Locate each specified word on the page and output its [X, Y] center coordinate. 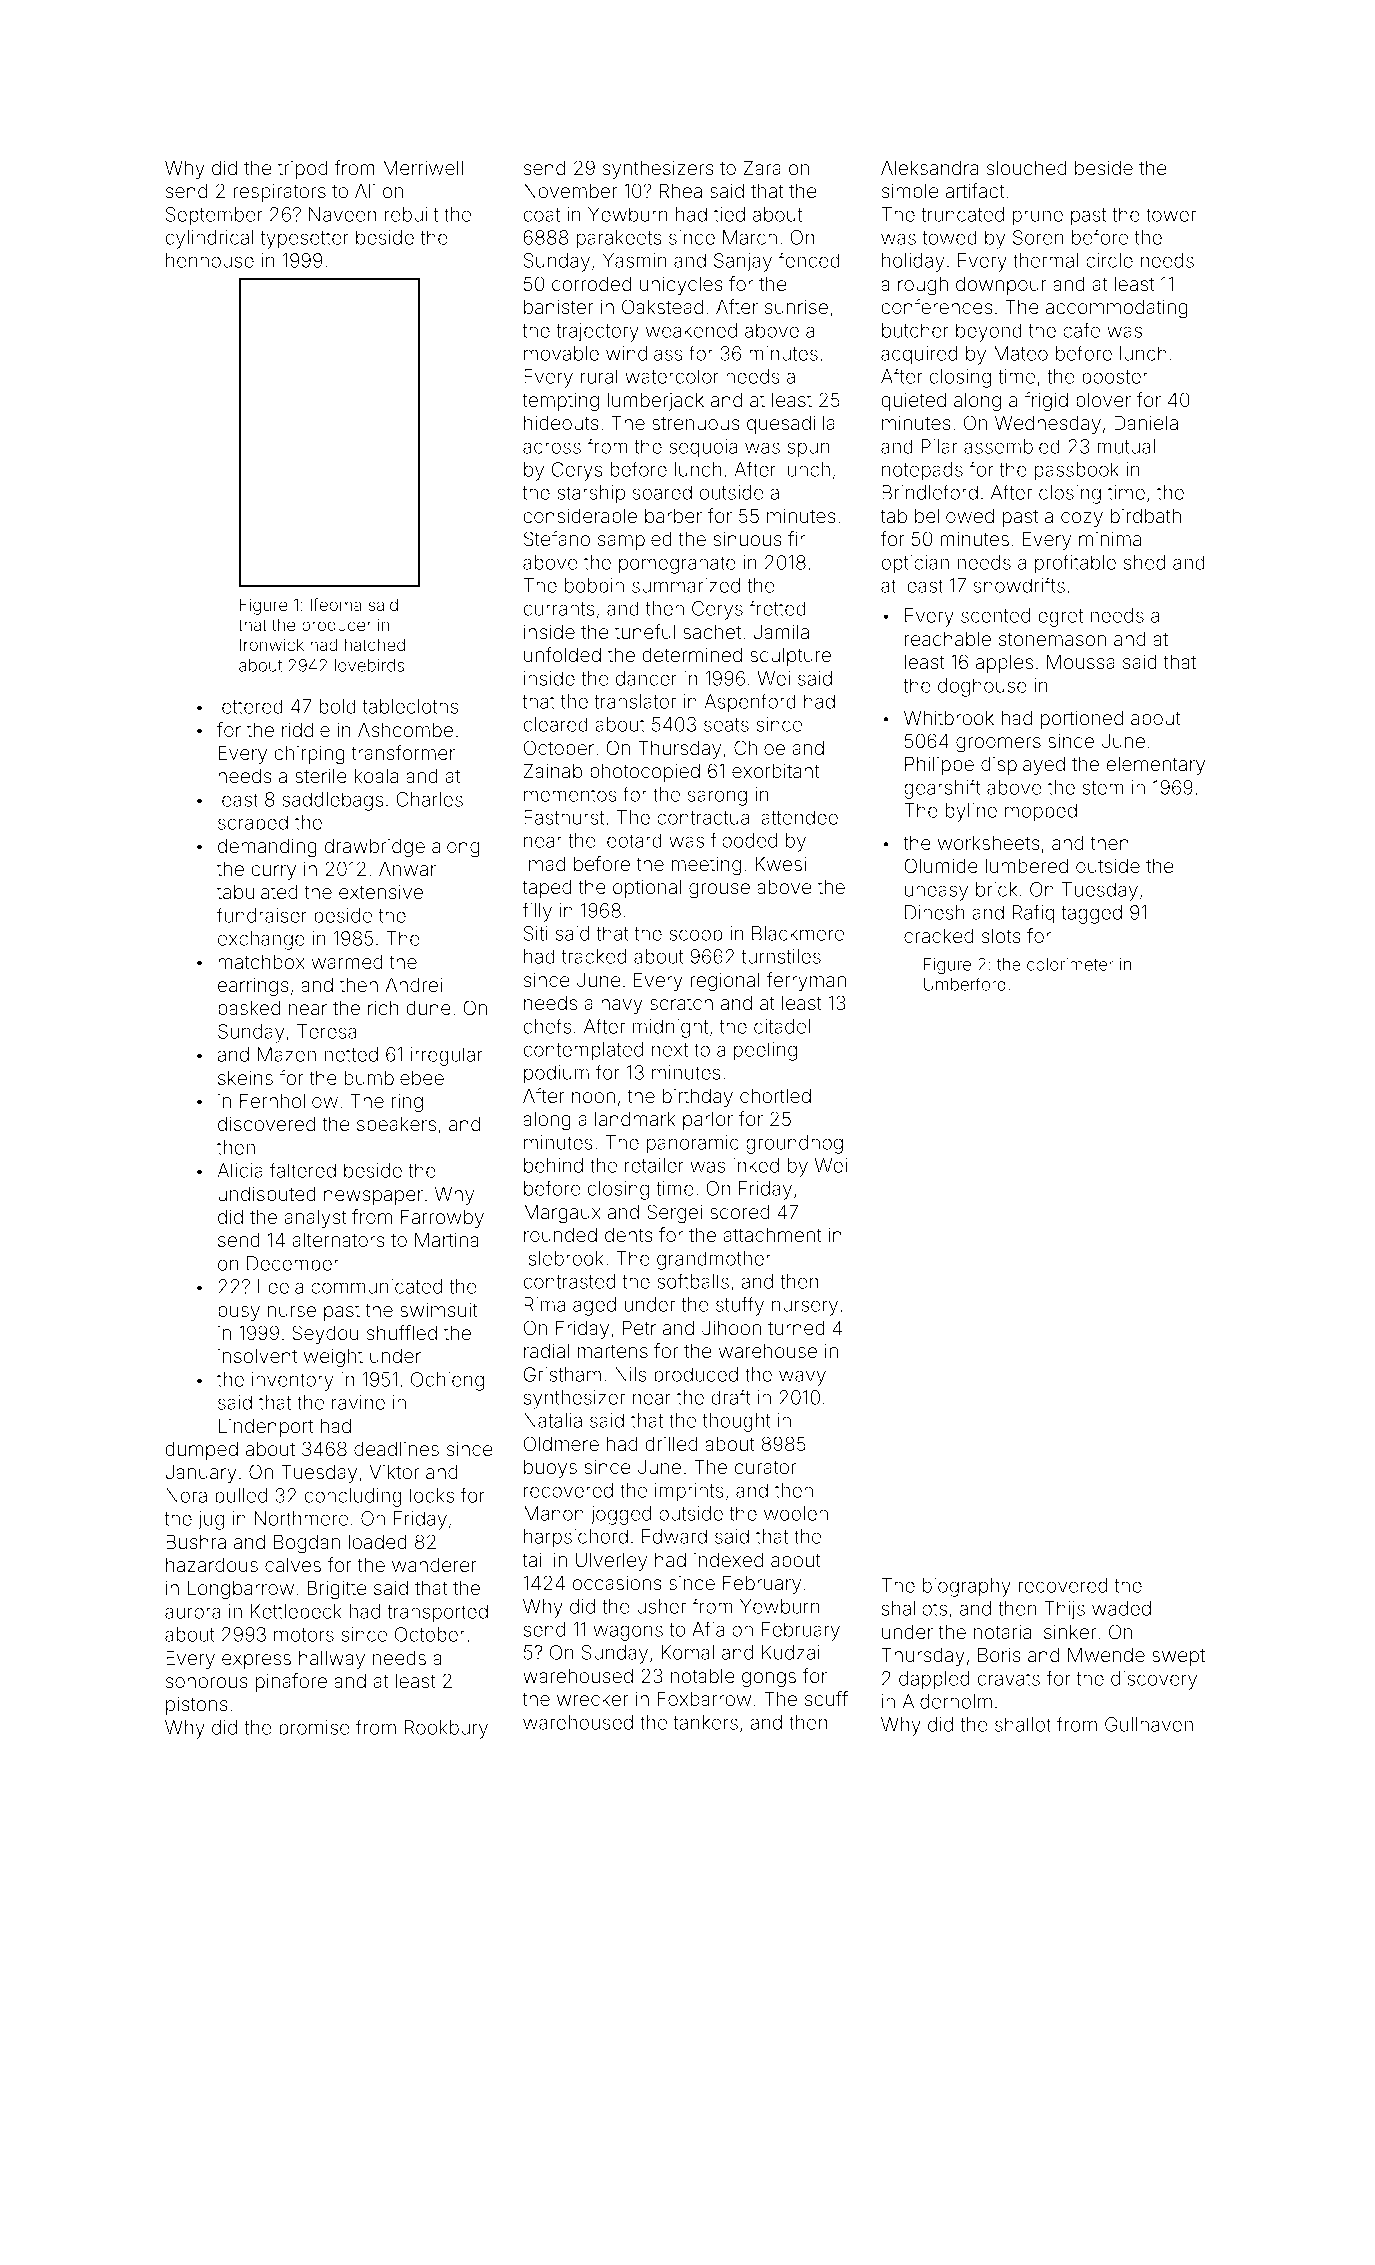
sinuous [748, 539]
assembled [1012, 446]
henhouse [210, 260]
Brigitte [336, 1589]
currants [558, 609]
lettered [250, 706]
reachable [948, 638]
